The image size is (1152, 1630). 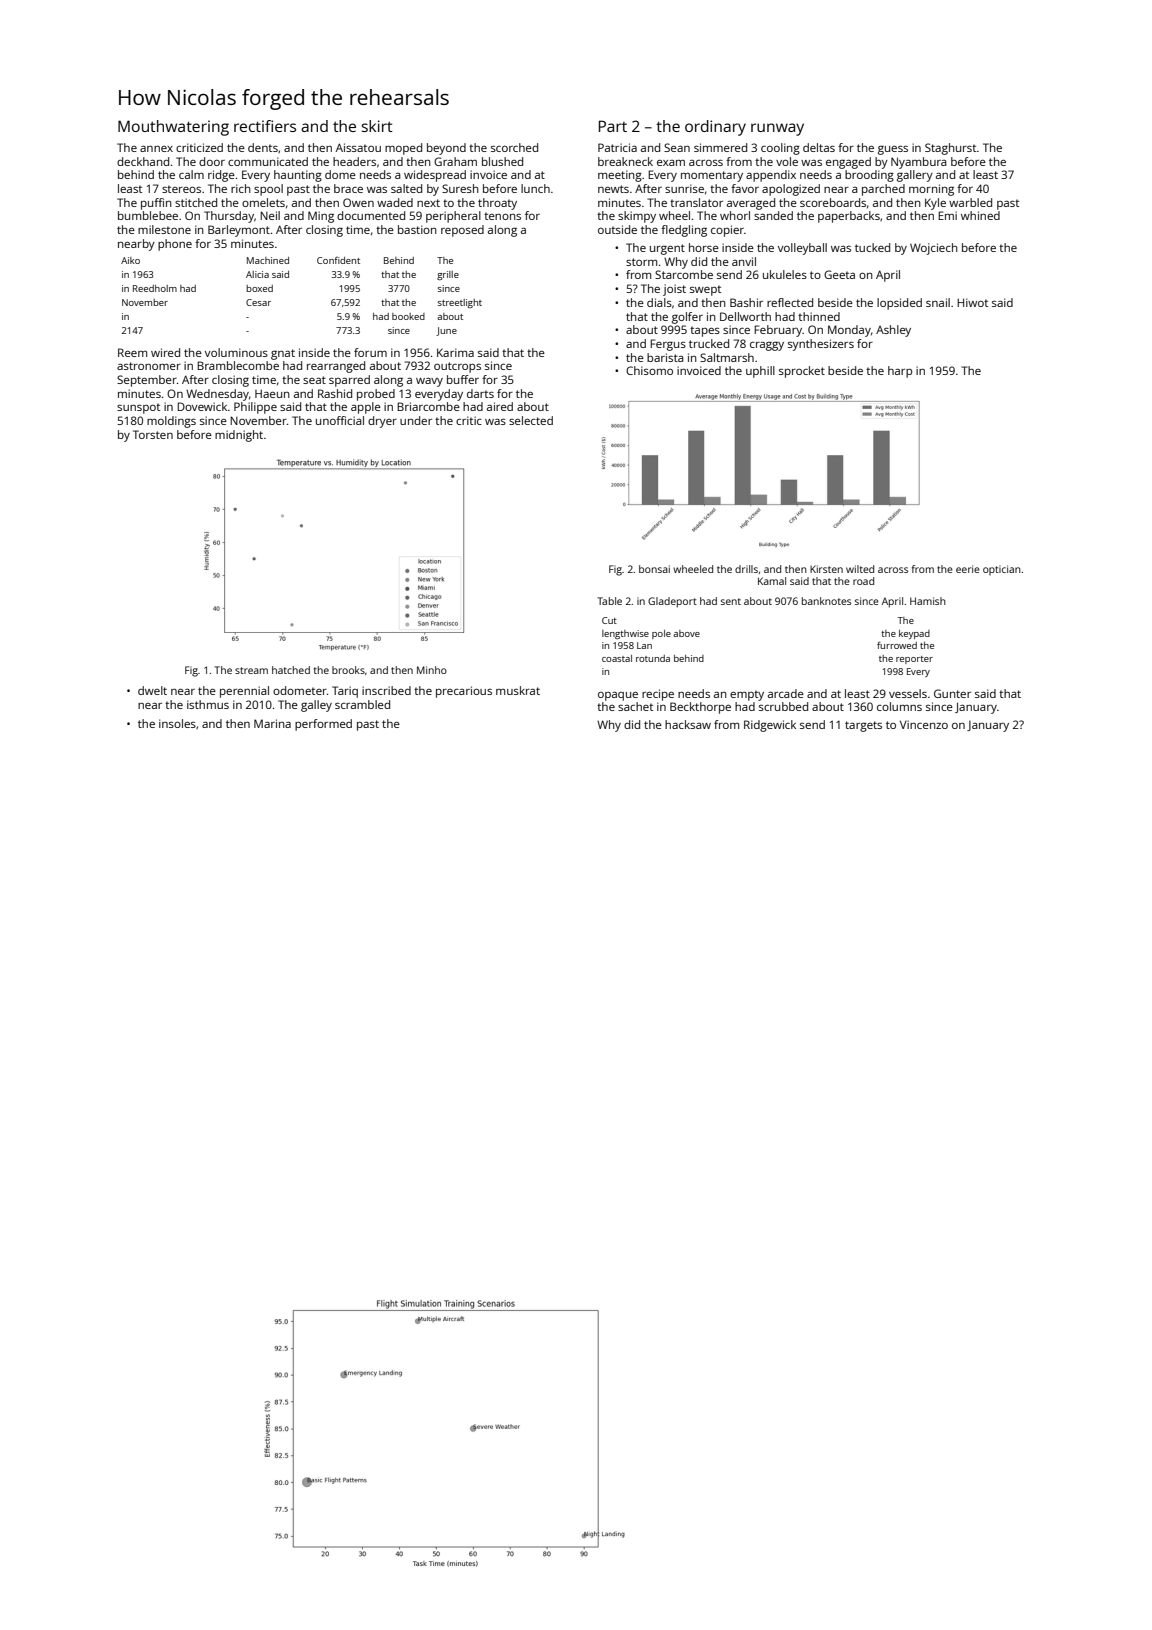 I want to click on whorl, so click(x=735, y=215).
